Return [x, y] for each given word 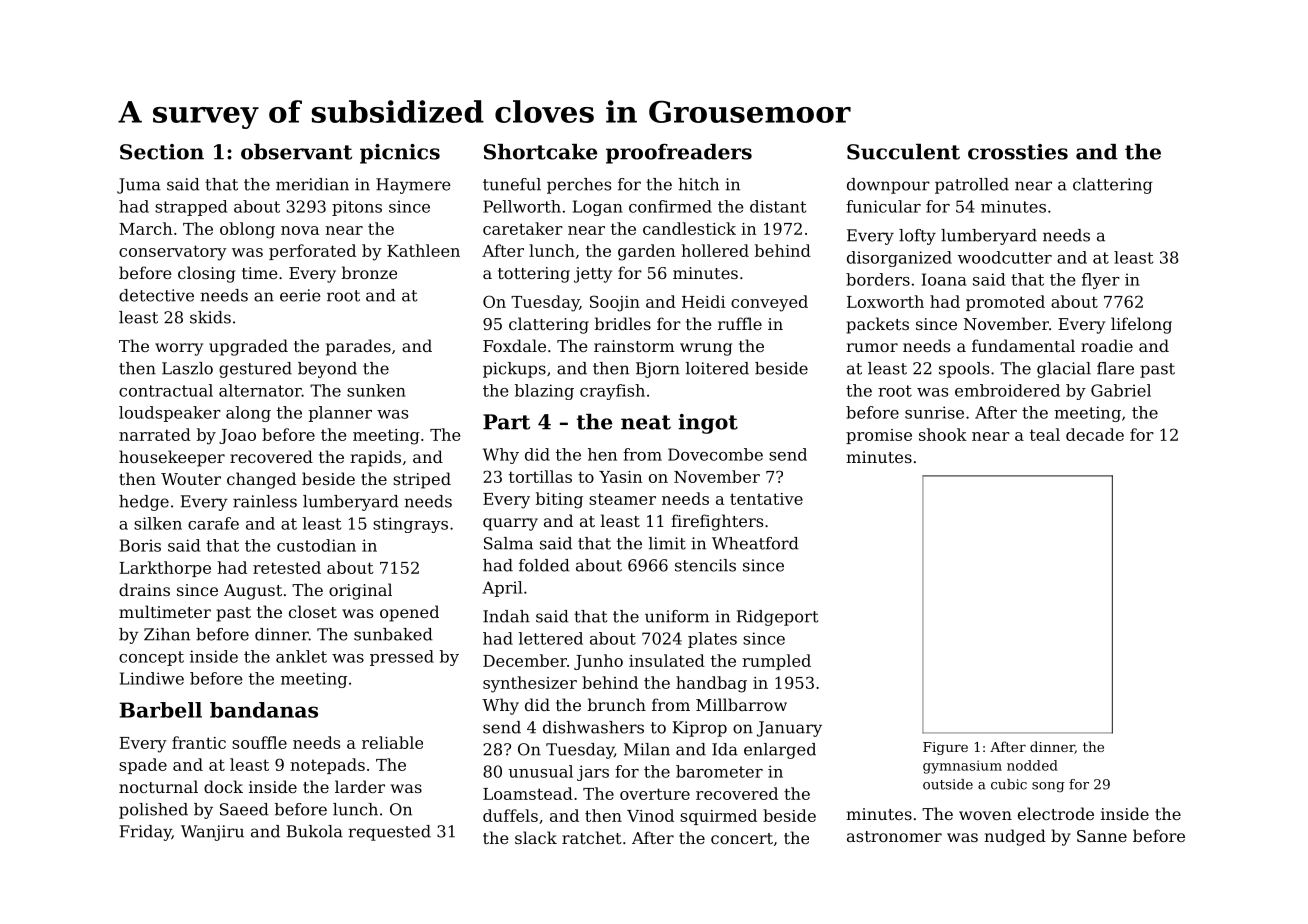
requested [389, 833]
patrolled [972, 186]
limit [667, 543]
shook [943, 434]
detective [156, 295]
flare [1115, 368]
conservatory [173, 253]
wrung [706, 349]
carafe [213, 523]
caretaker [523, 228]
